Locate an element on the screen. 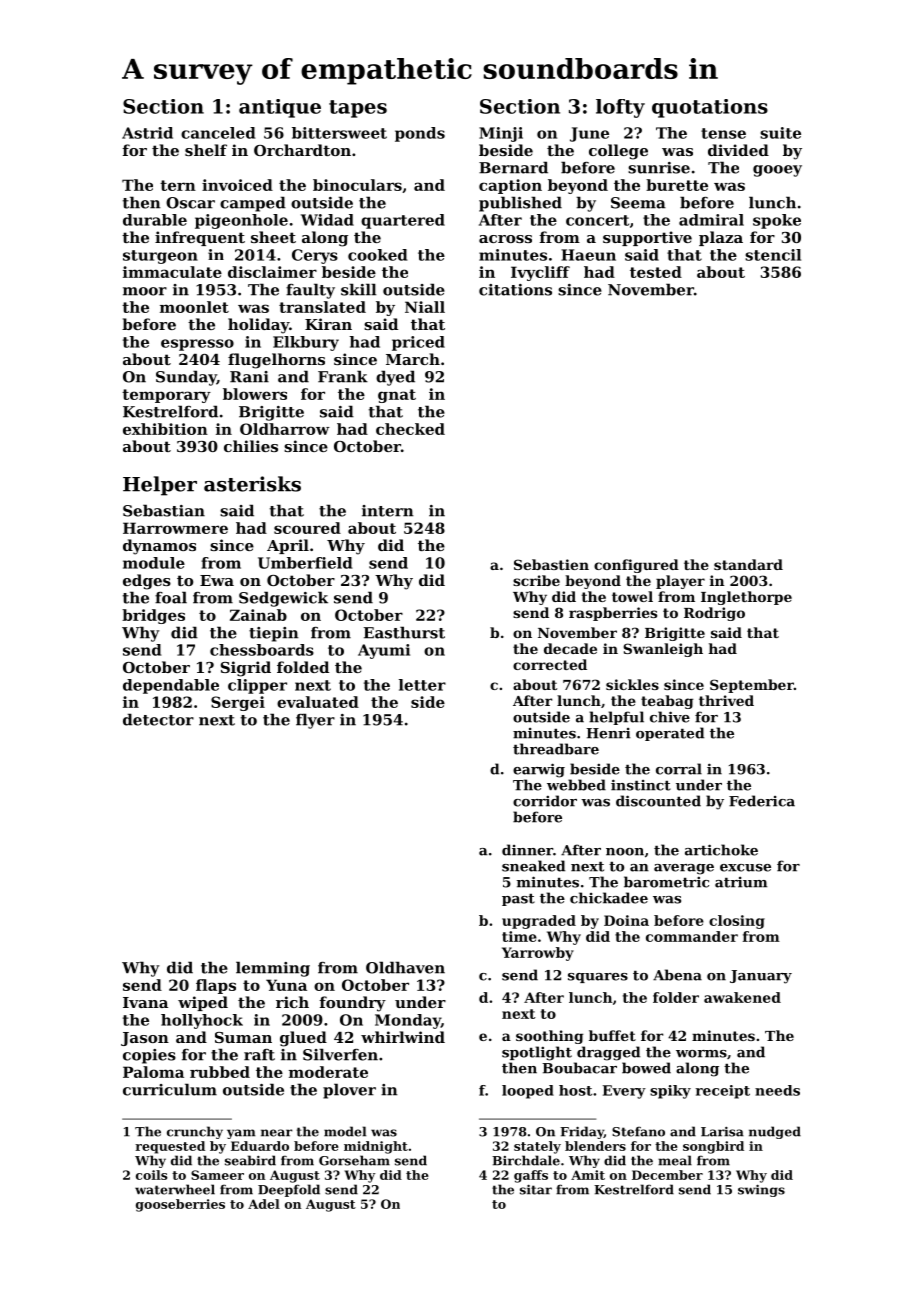  dyed is located at coordinates (395, 378).
